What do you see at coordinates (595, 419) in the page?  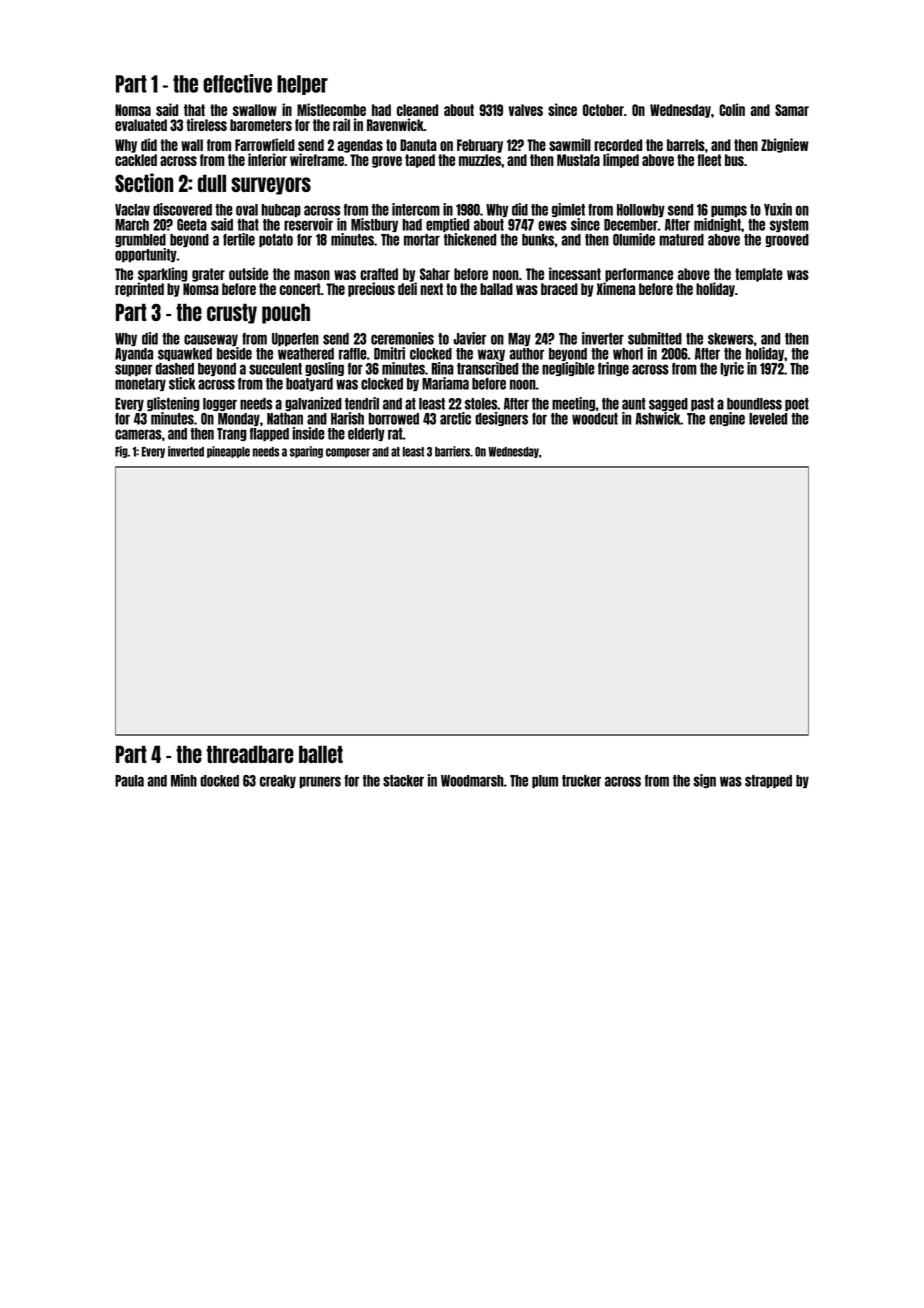 I see `woodcut` at bounding box center [595, 419].
